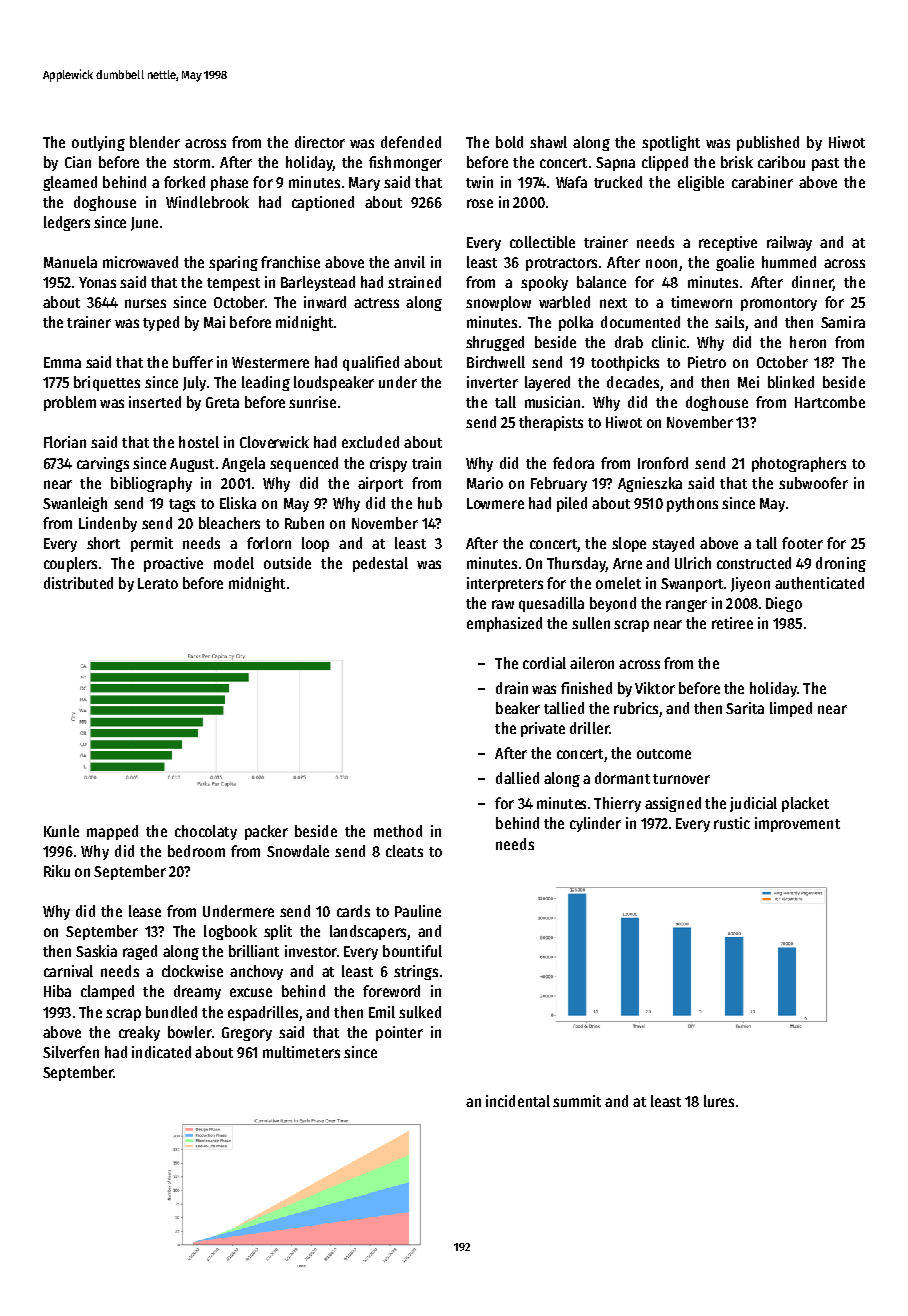 The image size is (908, 1316). I want to click on defended, so click(411, 142).
